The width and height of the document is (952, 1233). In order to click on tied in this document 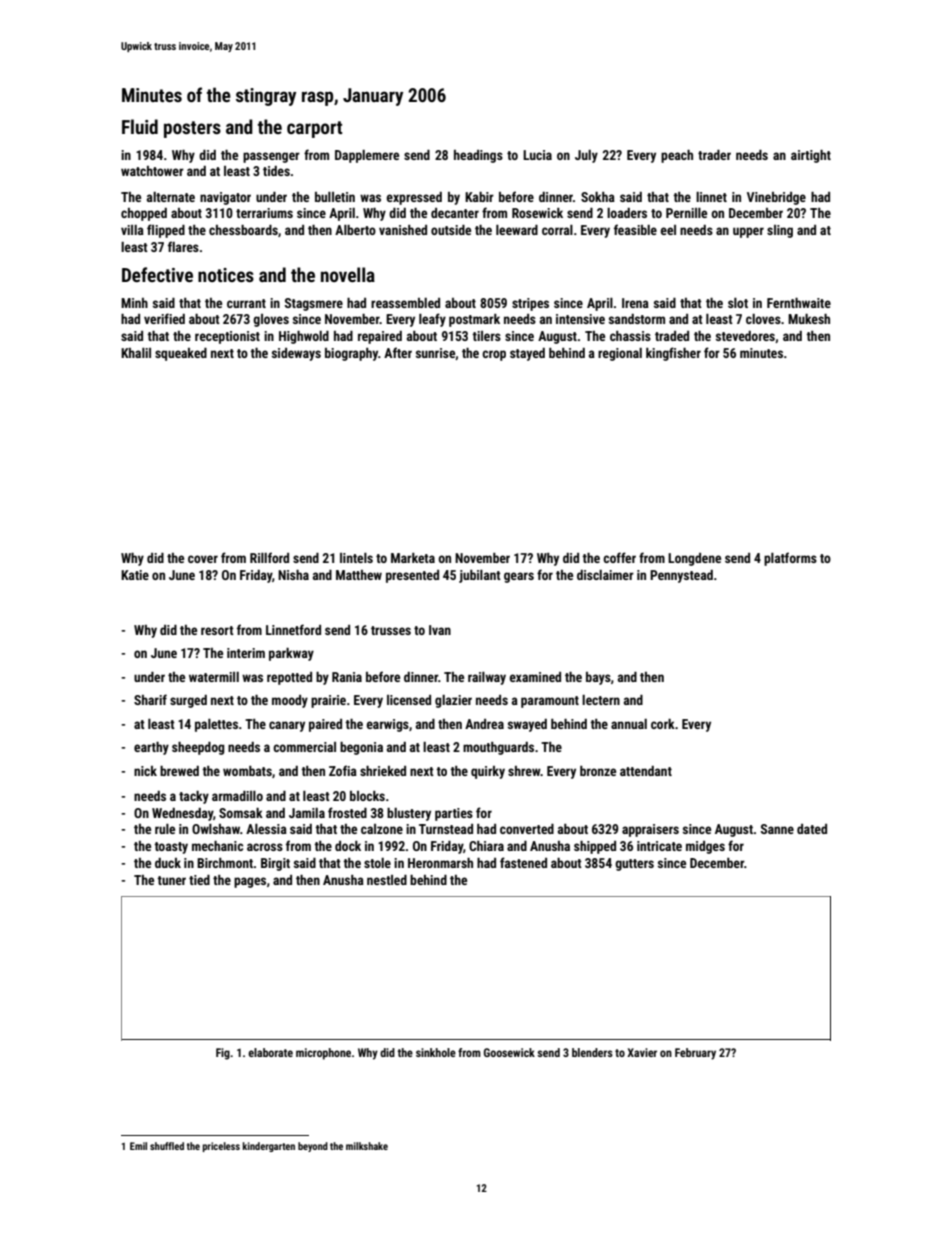, I will do `click(199, 880)`.
